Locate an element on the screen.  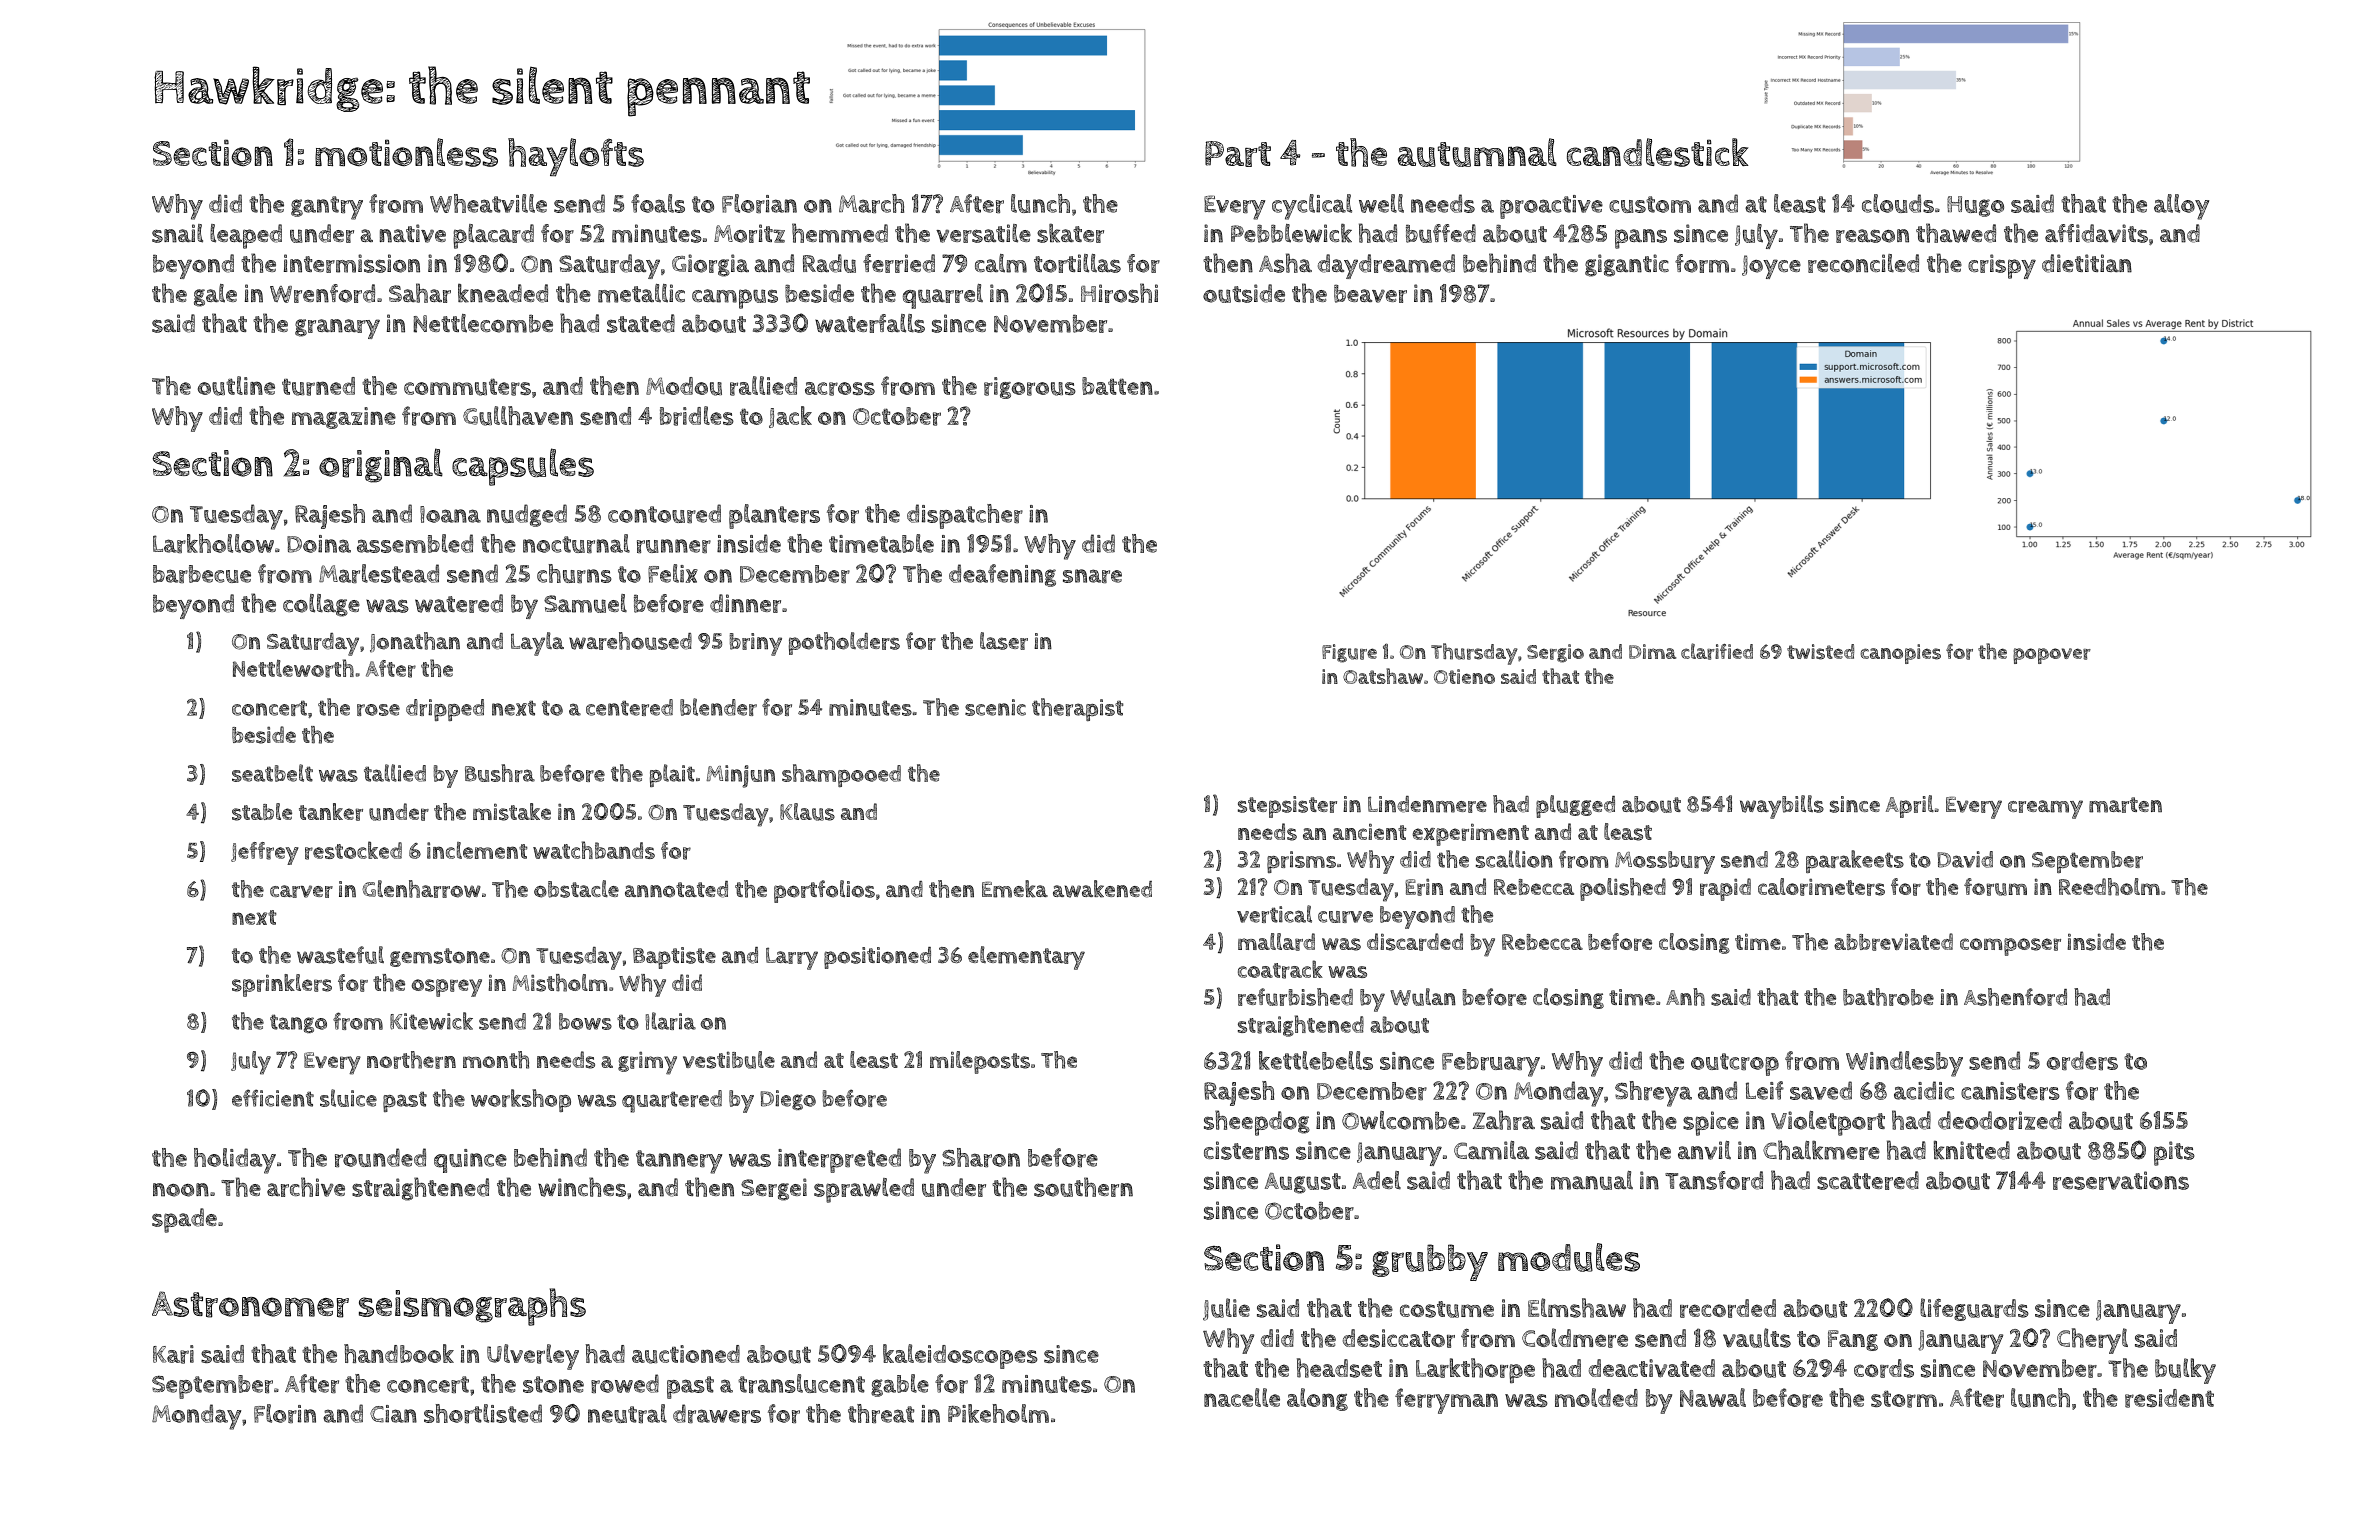
skater is located at coordinates (1070, 233).
